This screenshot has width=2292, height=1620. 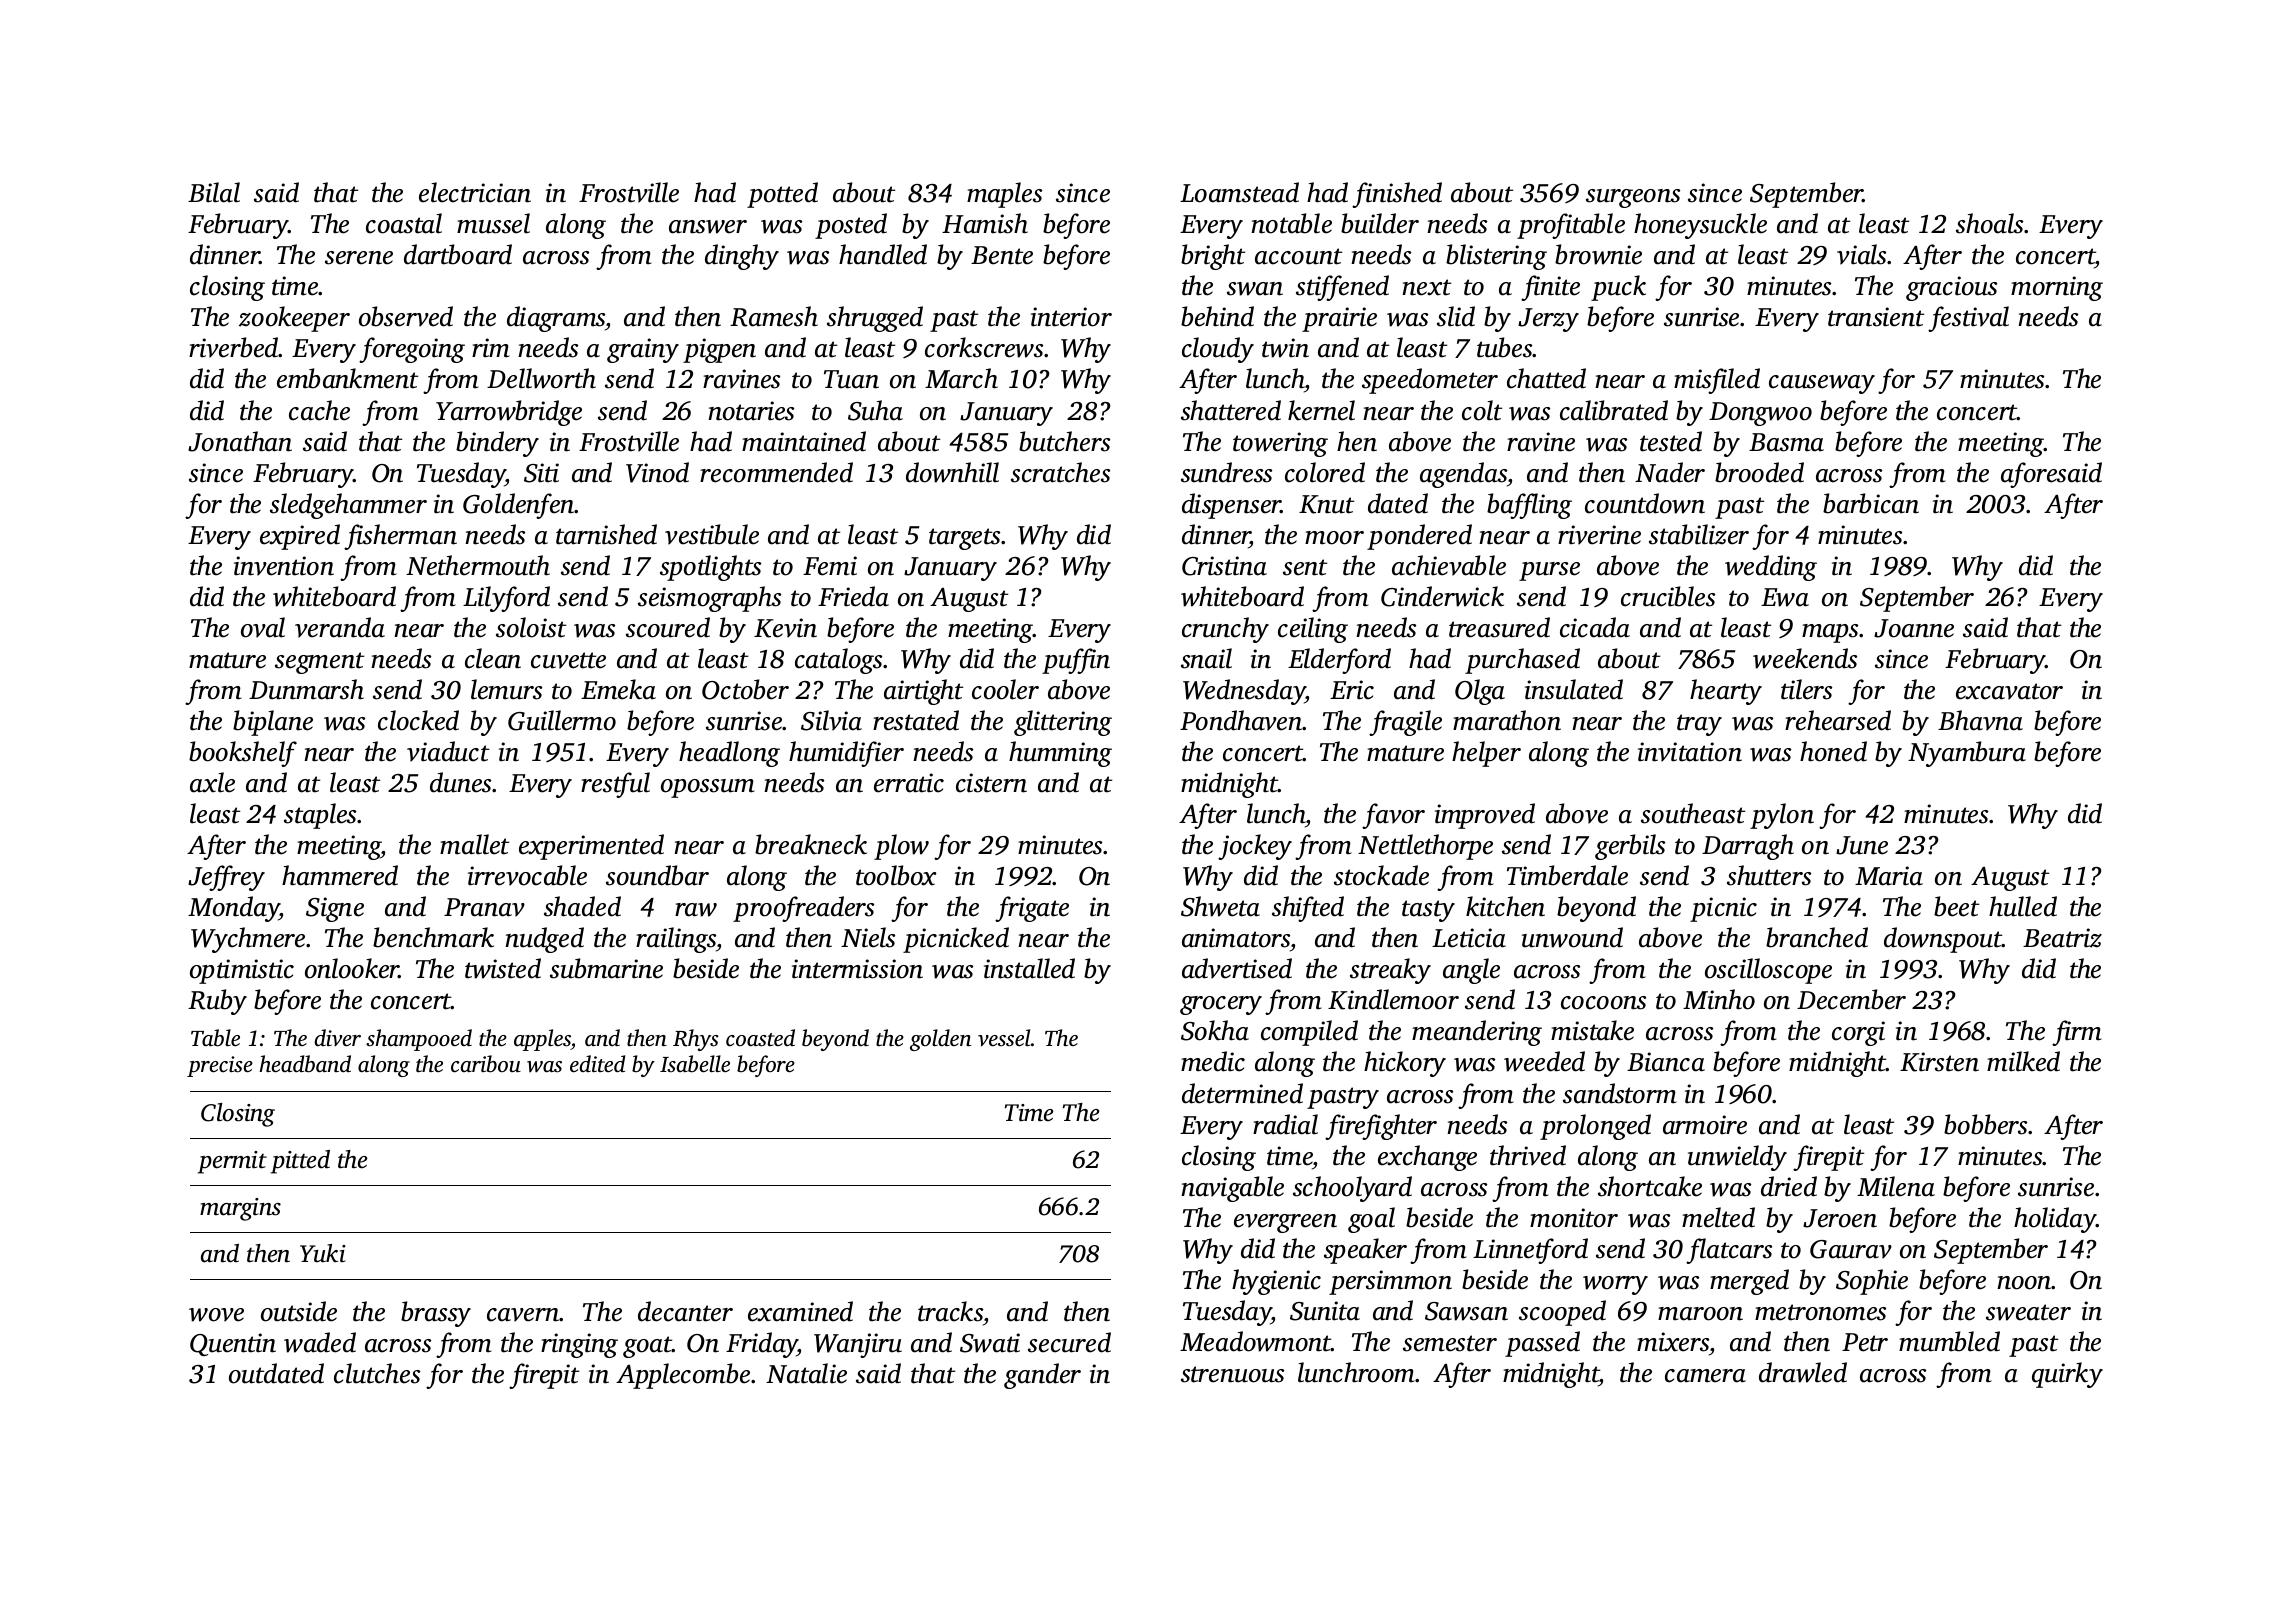 I want to click on Jonathan, so click(x=240, y=441).
